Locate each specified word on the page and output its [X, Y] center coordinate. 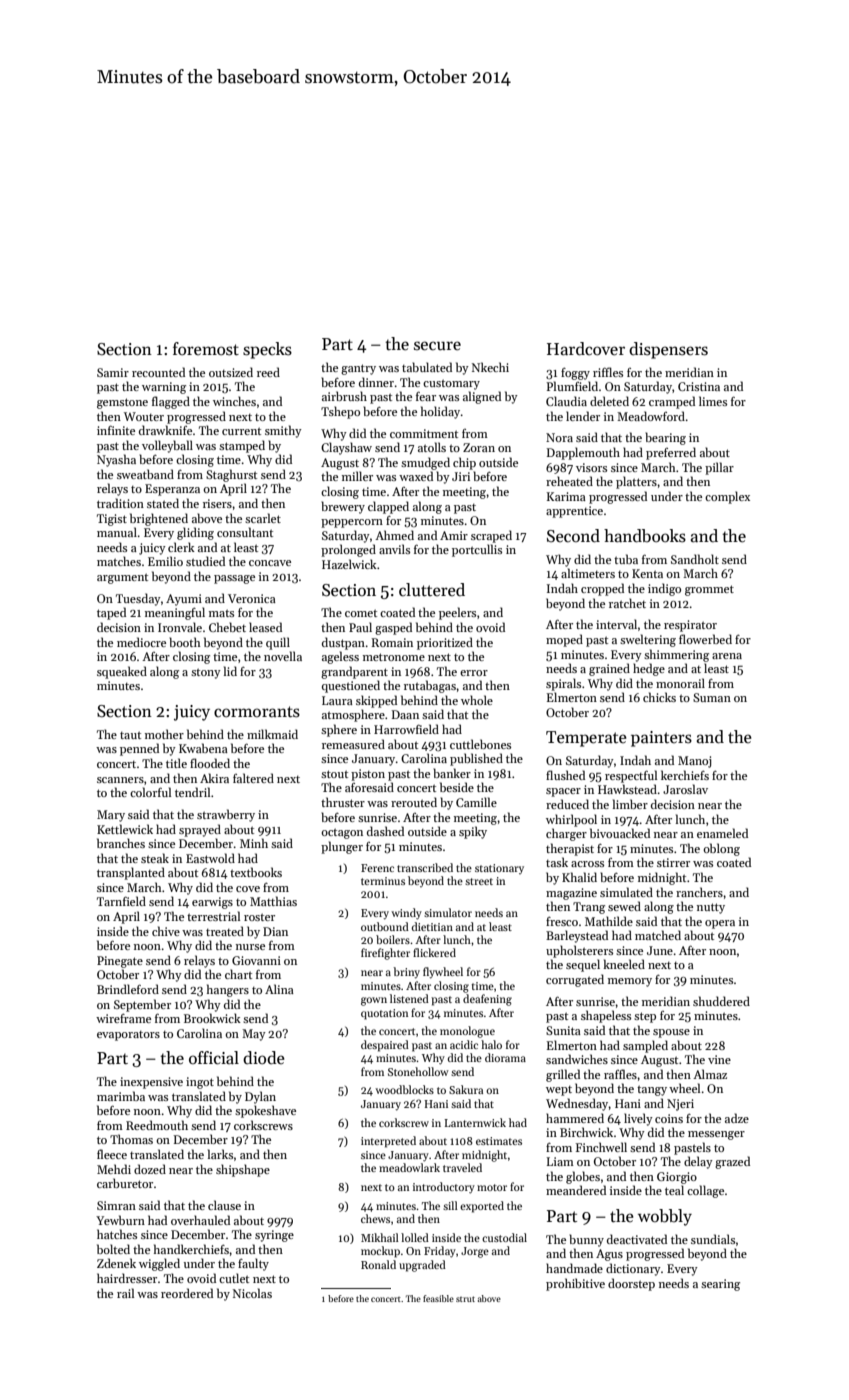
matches [119, 561]
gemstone [122, 403]
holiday [440, 412]
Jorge [475, 1252]
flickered [434, 952]
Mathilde [609, 921]
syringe [274, 1236]
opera [720, 924]
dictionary [633, 1269]
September [142, 1005]
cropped [602, 589]
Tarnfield [121, 901]
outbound [385, 926]
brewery [343, 507]
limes [713, 401]
